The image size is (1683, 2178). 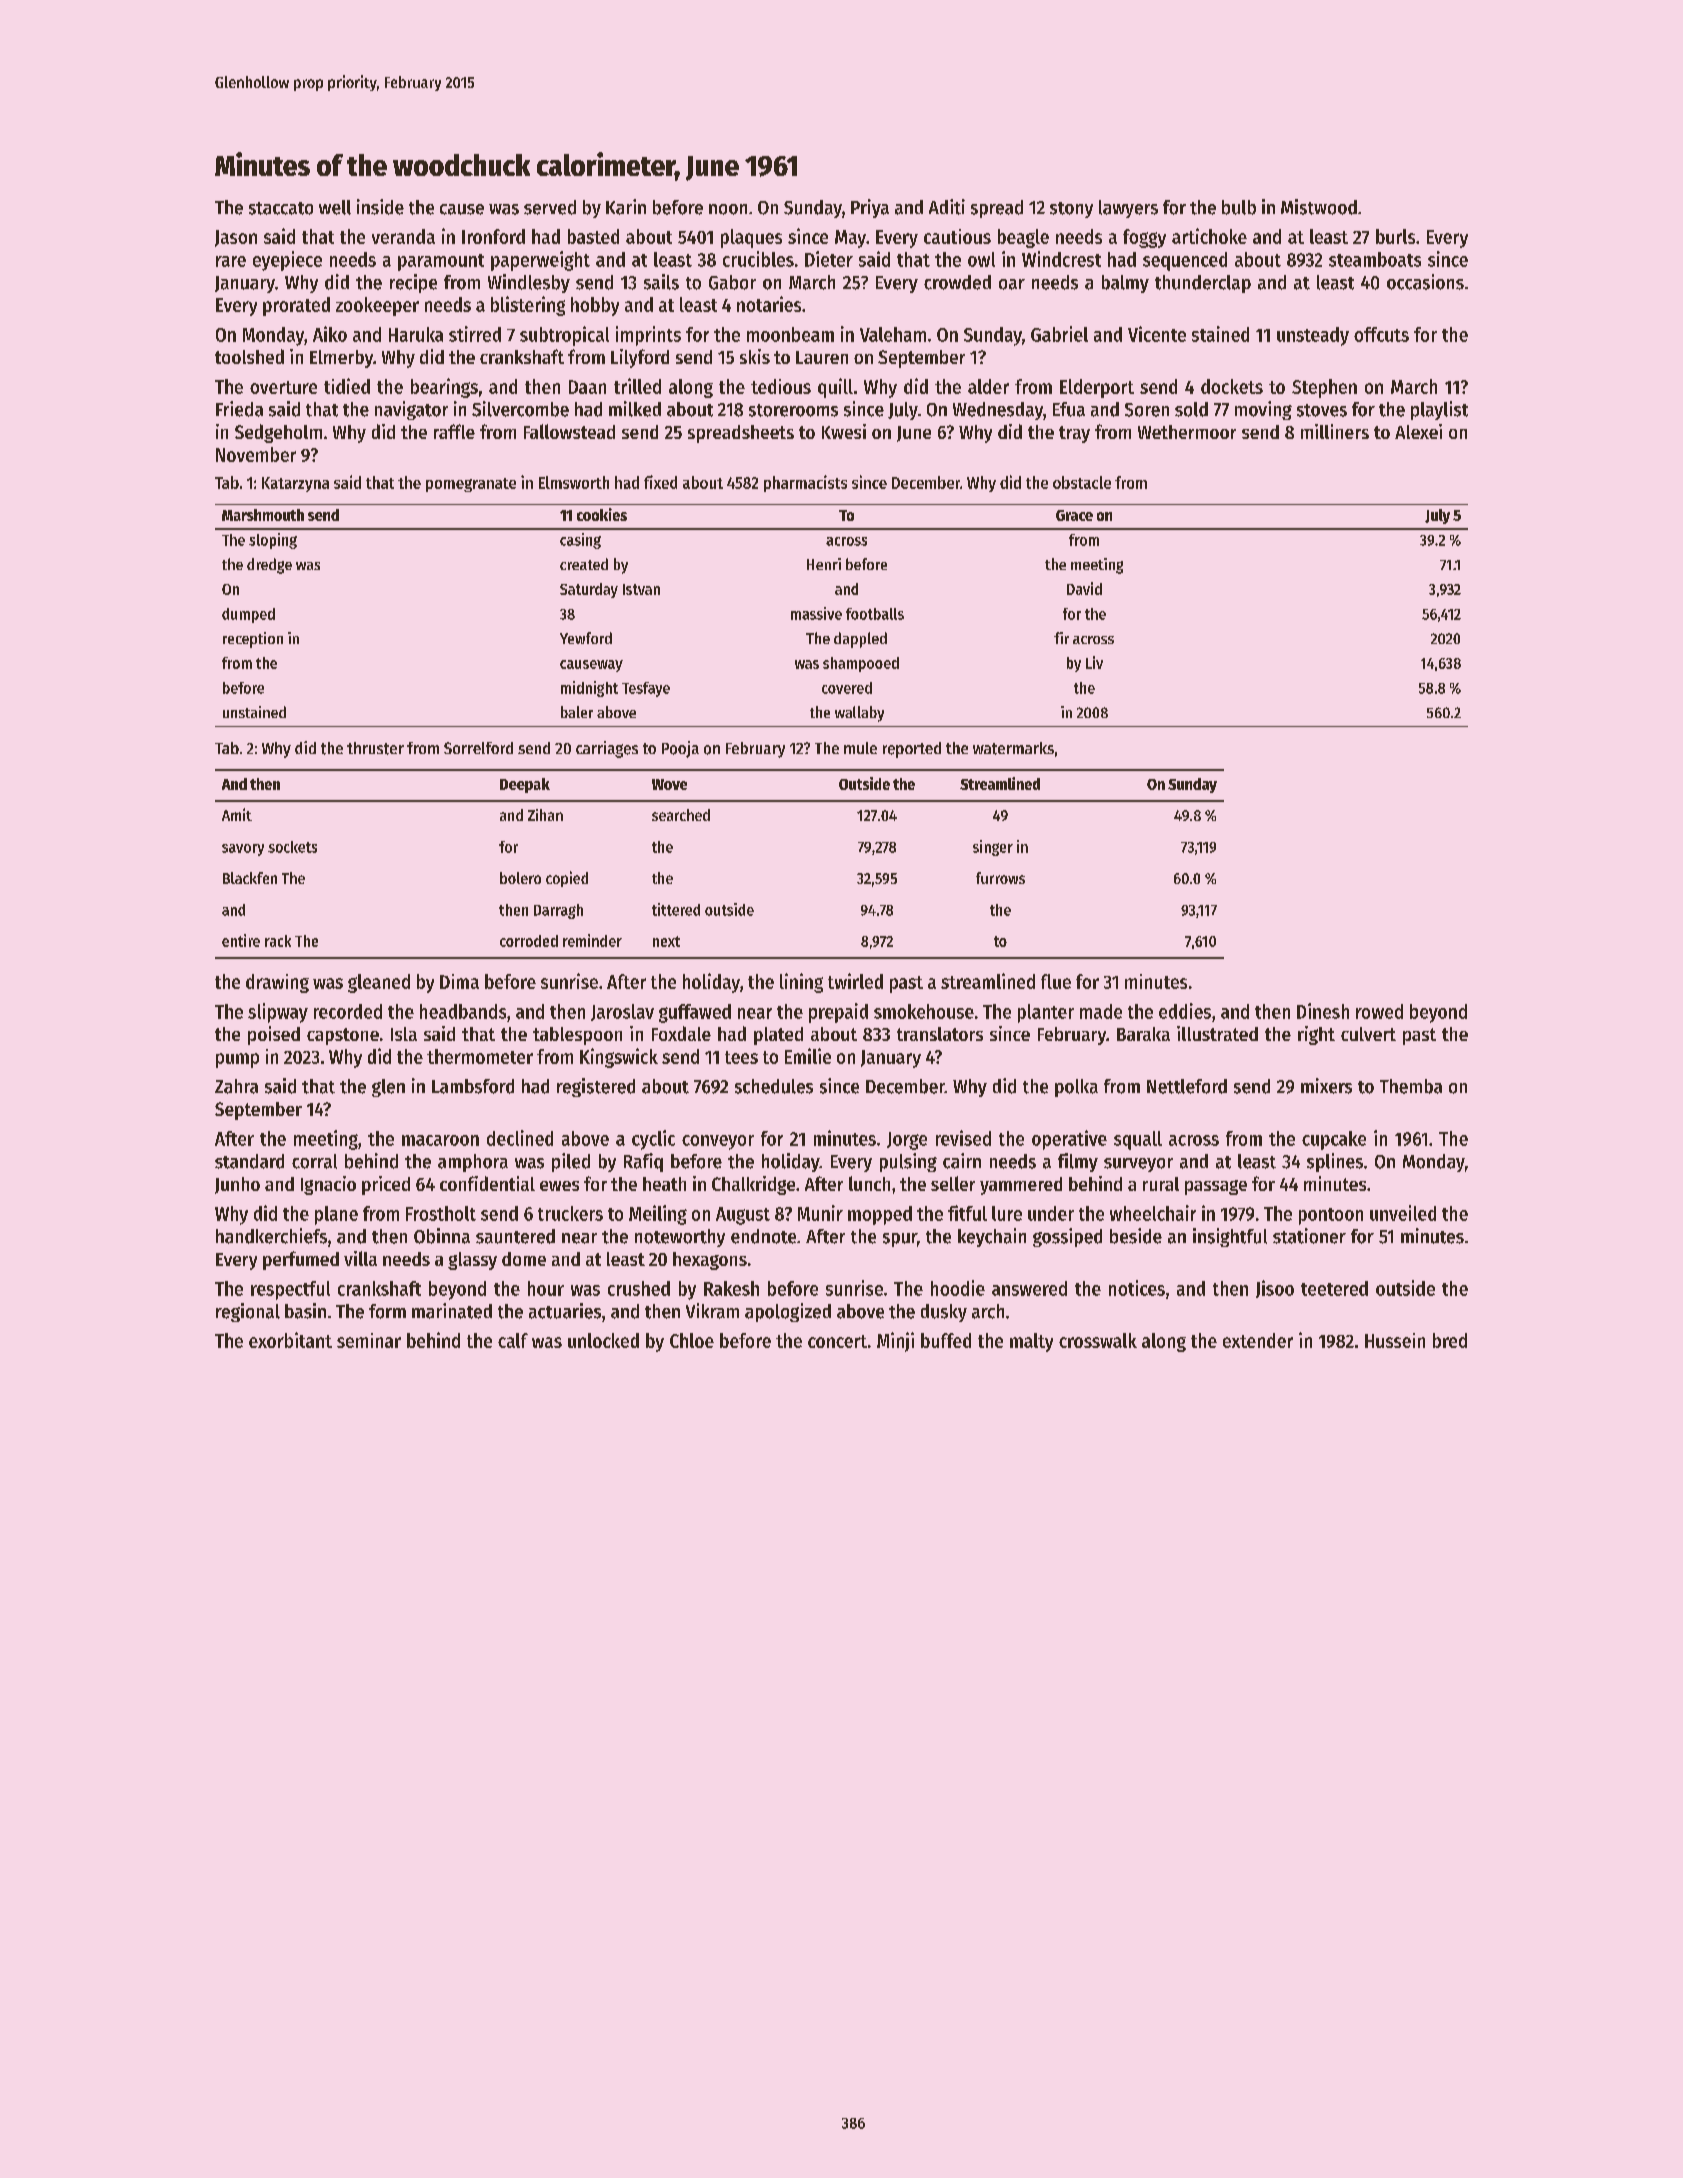 I want to click on headbands, so click(x=463, y=1011).
